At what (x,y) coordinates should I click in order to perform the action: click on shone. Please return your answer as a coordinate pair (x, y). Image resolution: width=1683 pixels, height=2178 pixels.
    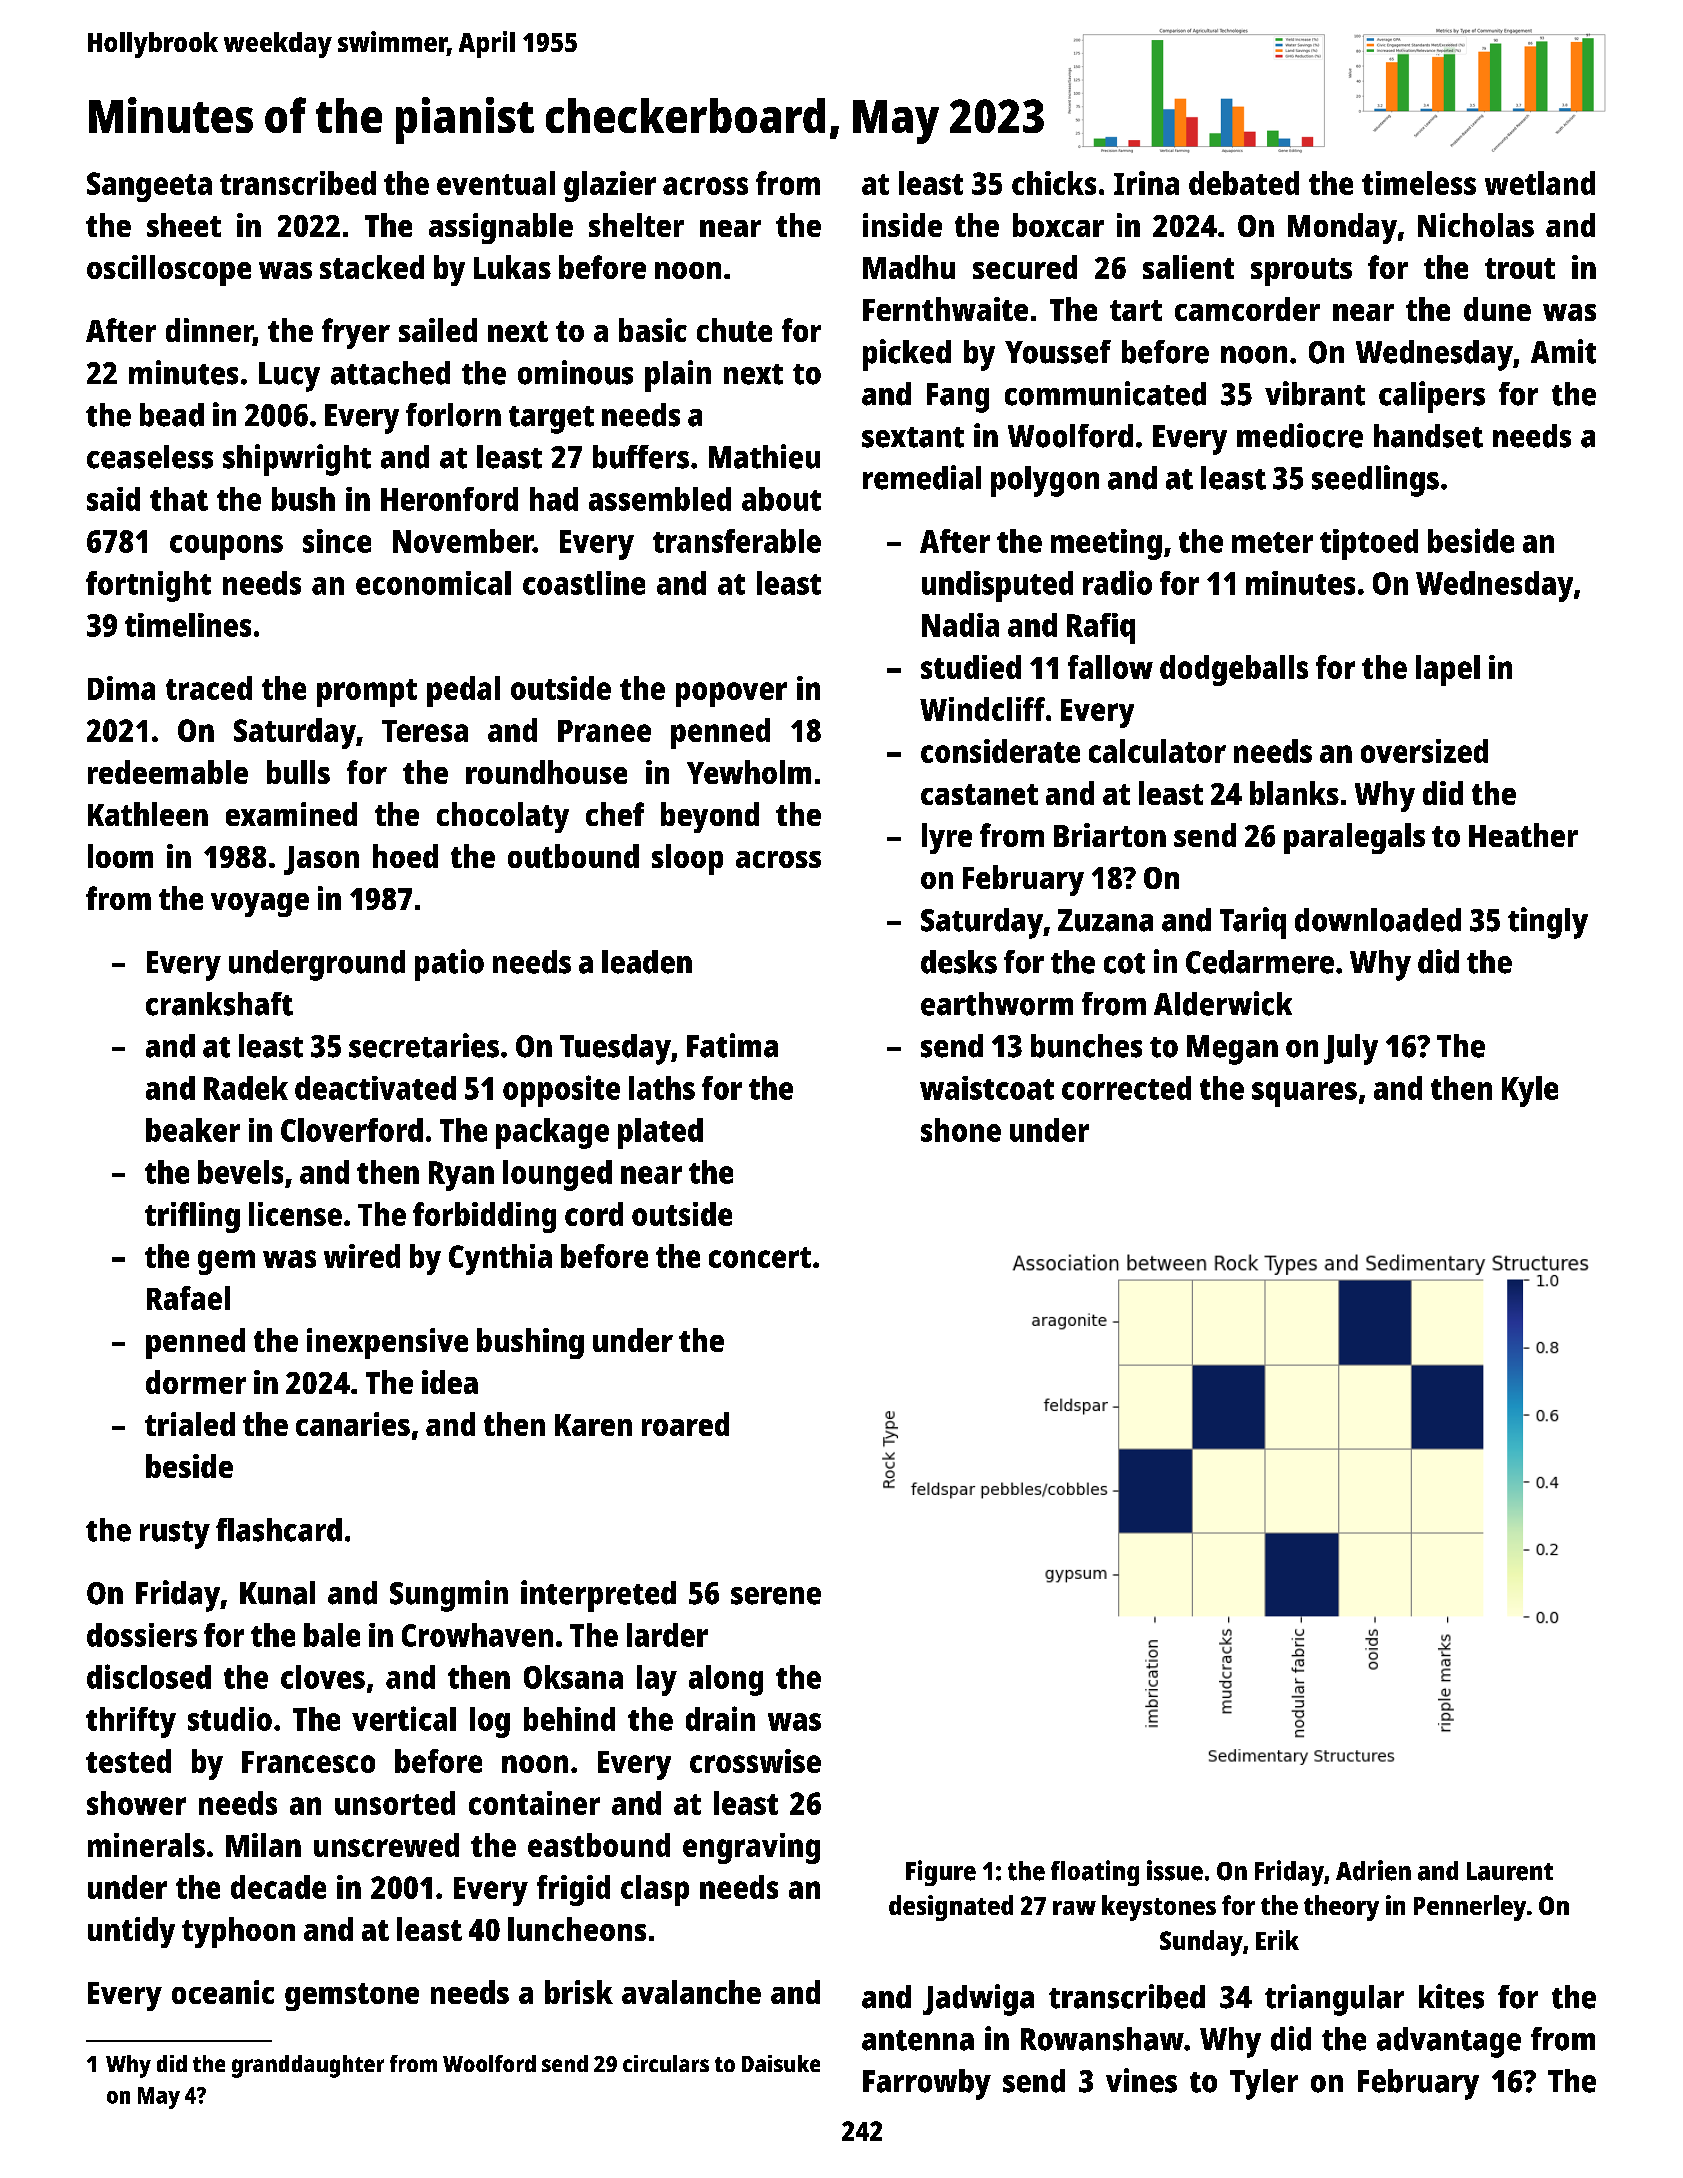
    Looking at the image, I should click on (961, 1130).
